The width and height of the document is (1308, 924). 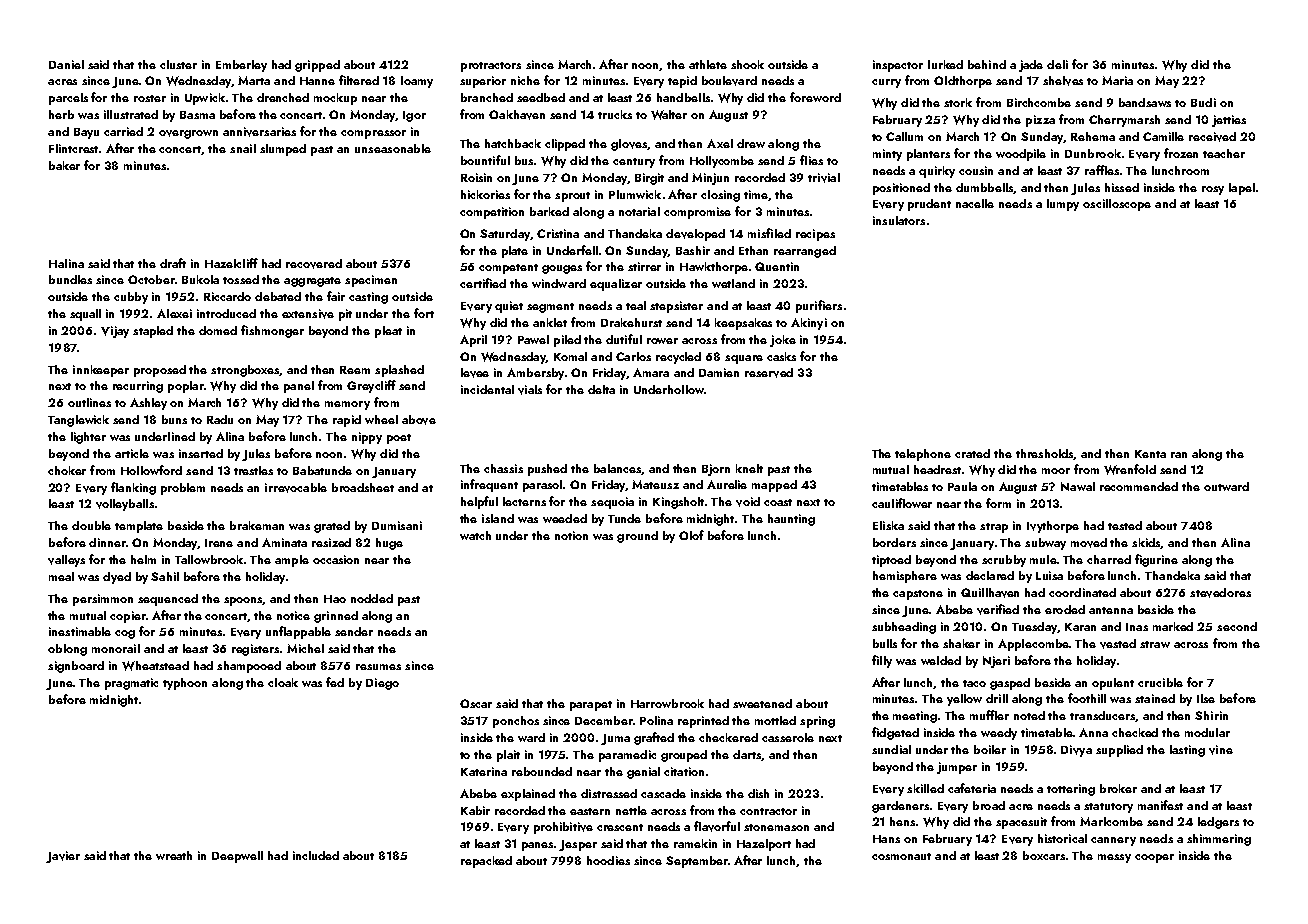 What do you see at coordinates (591, 706) in the document?
I see `parapet` at bounding box center [591, 706].
